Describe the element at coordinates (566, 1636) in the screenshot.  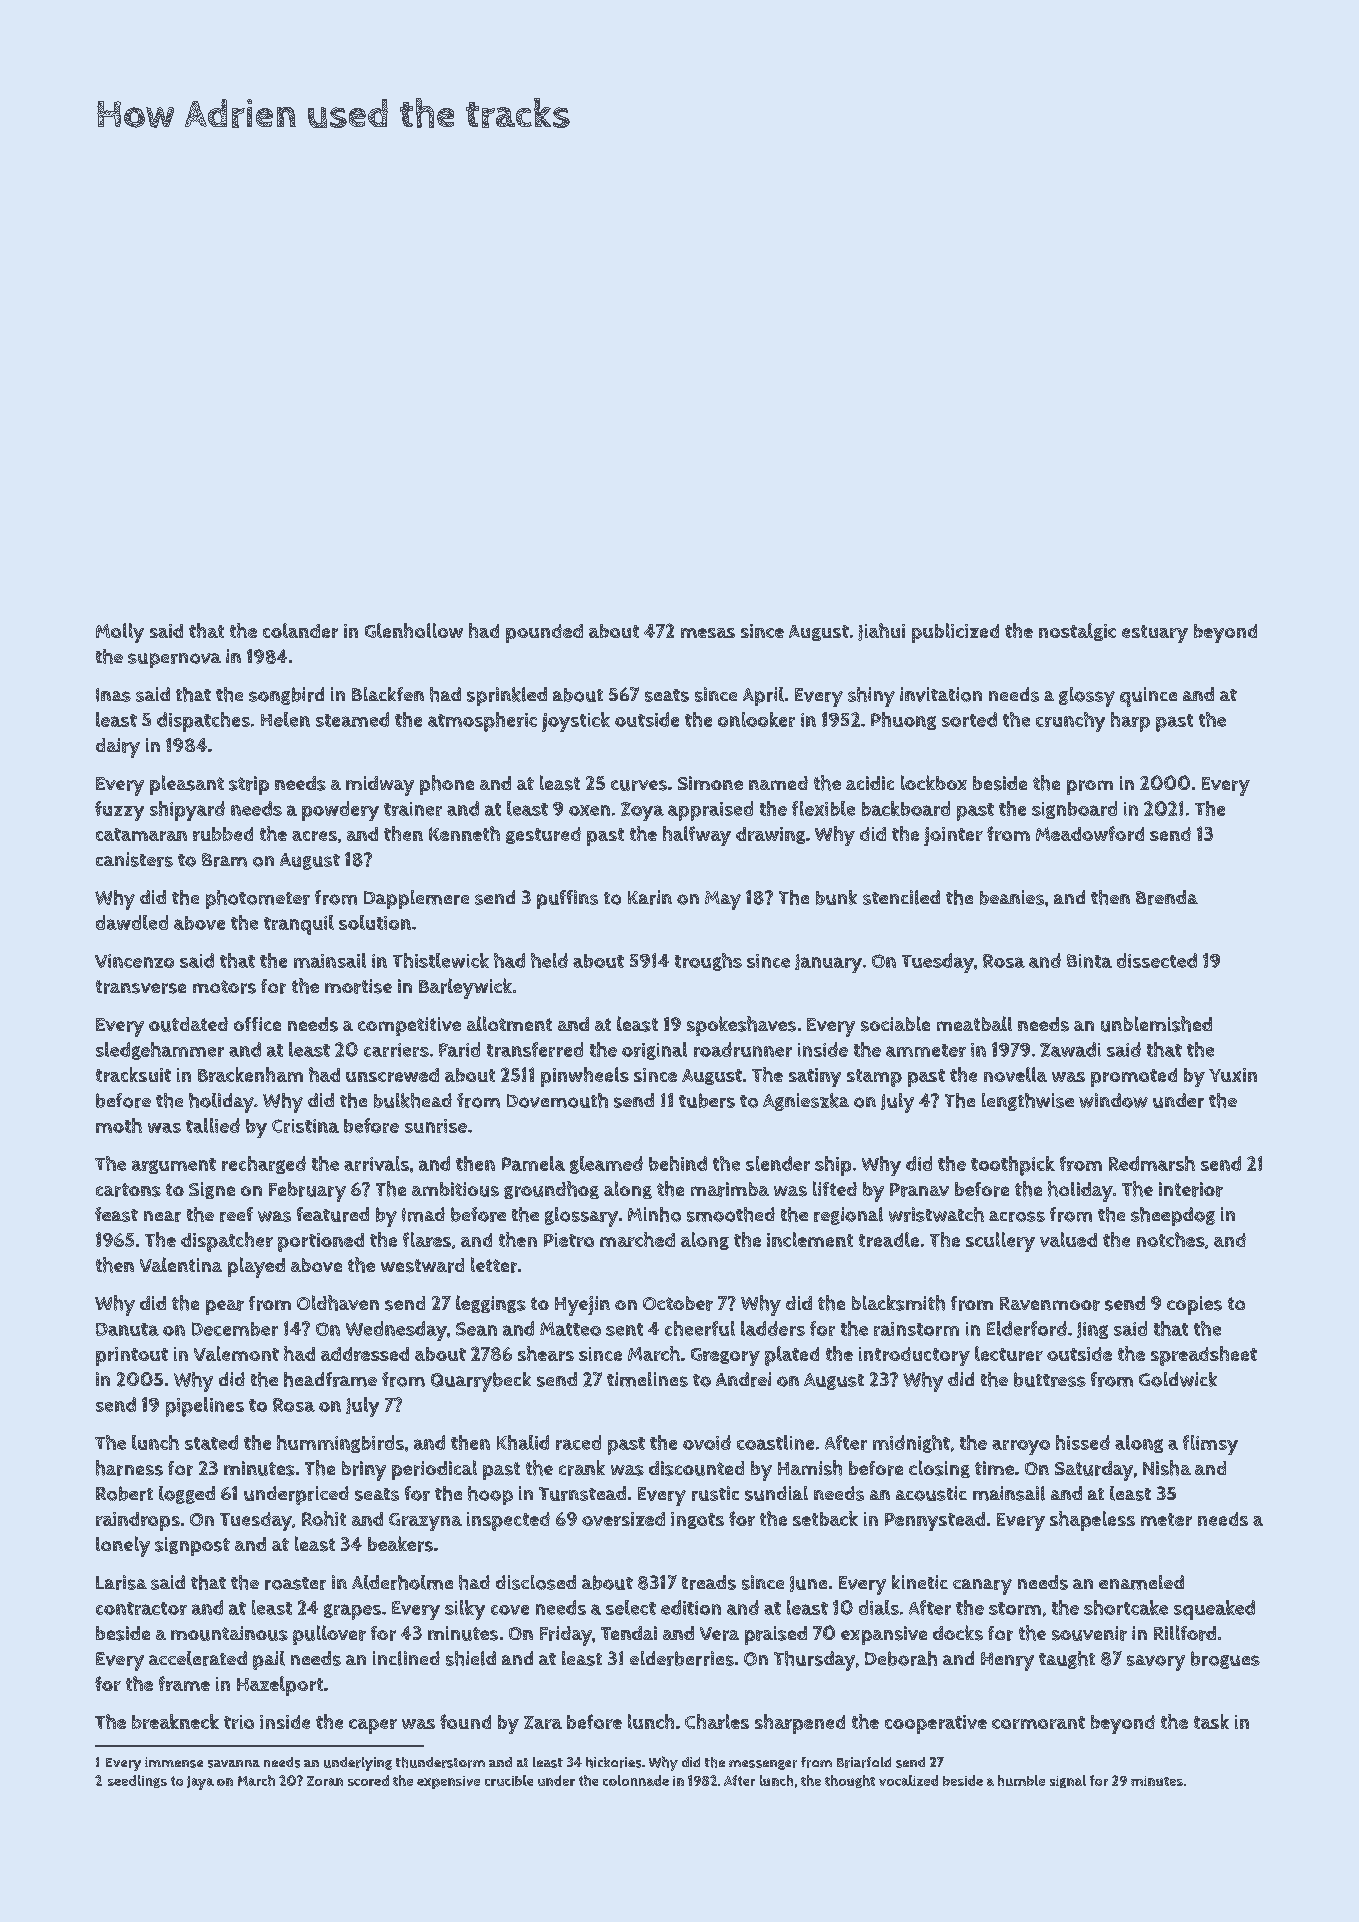
I see `Friday` at that location.
